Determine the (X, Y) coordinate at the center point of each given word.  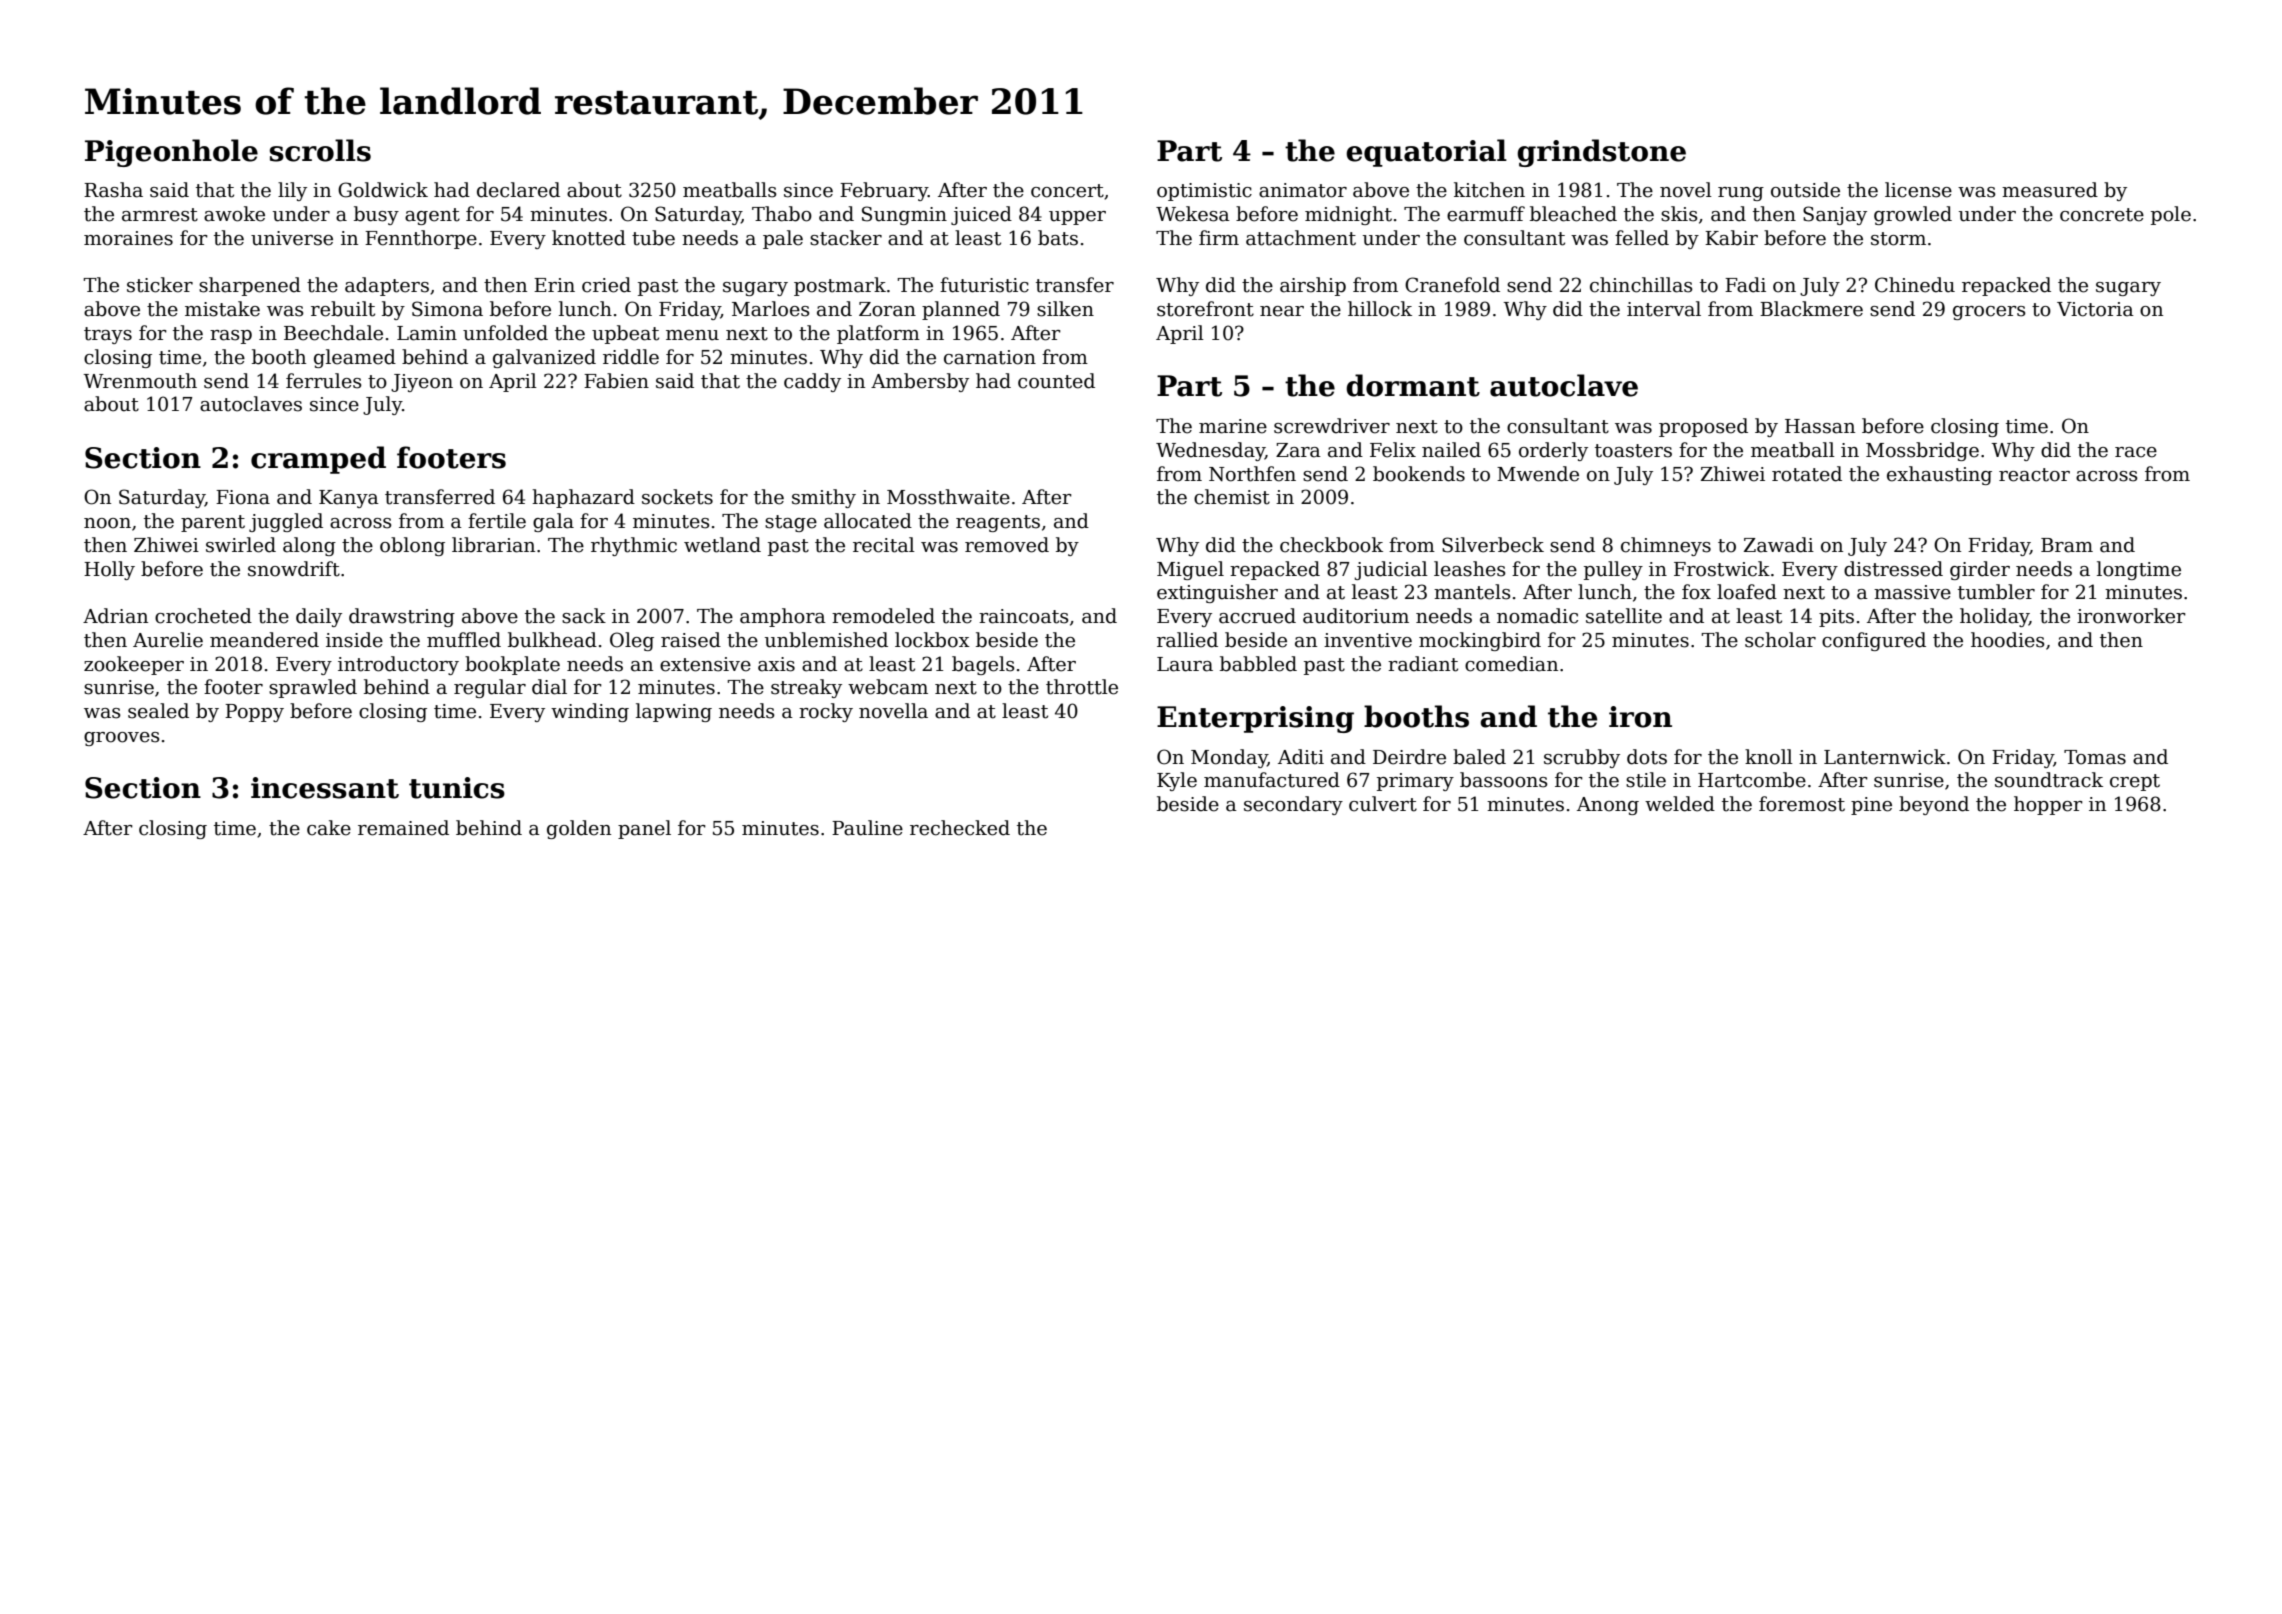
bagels (983, 665)
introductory (398, 665)
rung (1741, 194)
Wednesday (1210, 451)
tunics (457, 788)
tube (653, 238)
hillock (1380, 309)
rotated (1807, 474)
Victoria (2095, 309)
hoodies (2008, 640)
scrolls (320, 150)
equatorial (1426, 153)
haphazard (583, 498)
